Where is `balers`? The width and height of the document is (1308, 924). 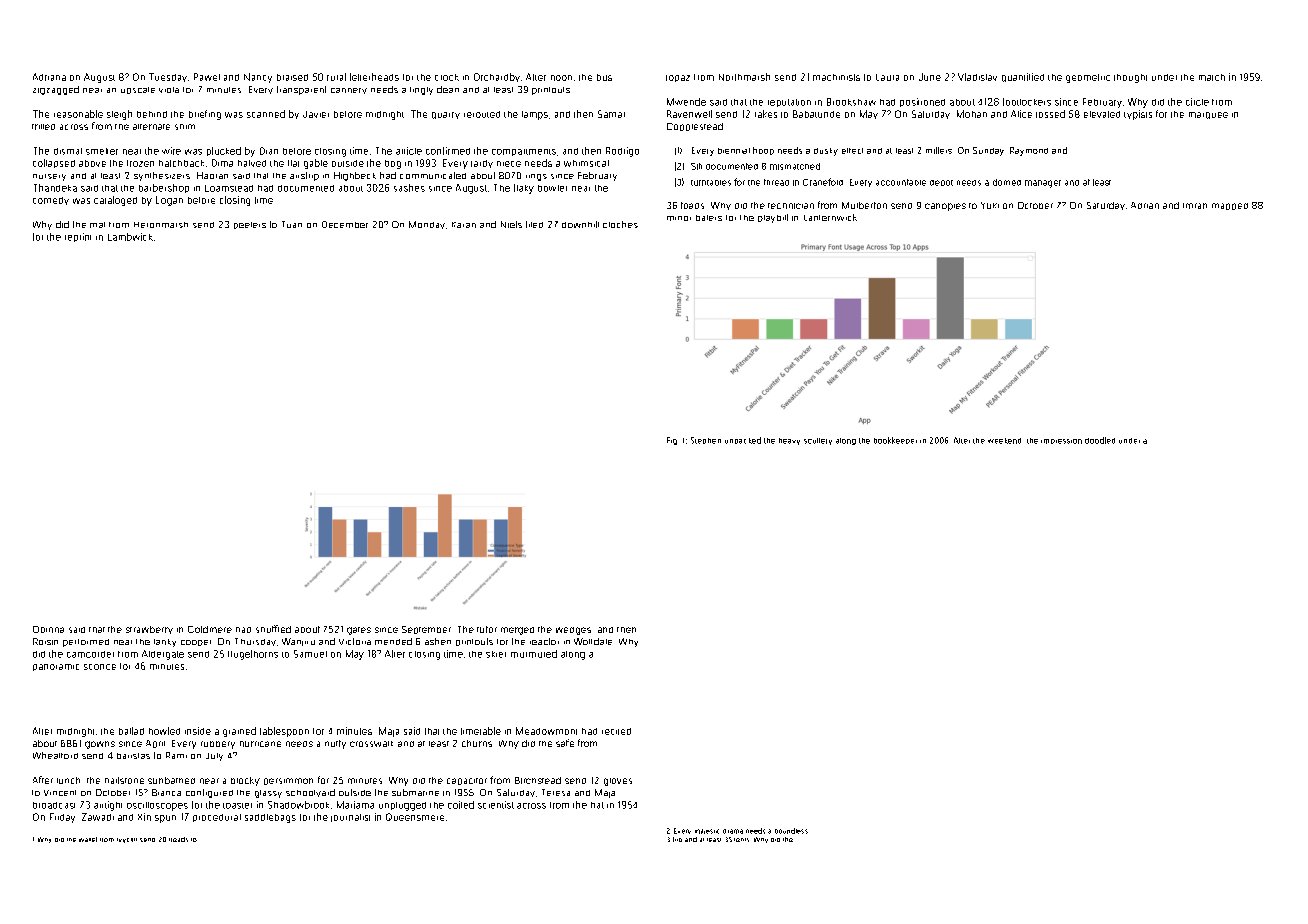 balers is located at coordinates (709, 218).
